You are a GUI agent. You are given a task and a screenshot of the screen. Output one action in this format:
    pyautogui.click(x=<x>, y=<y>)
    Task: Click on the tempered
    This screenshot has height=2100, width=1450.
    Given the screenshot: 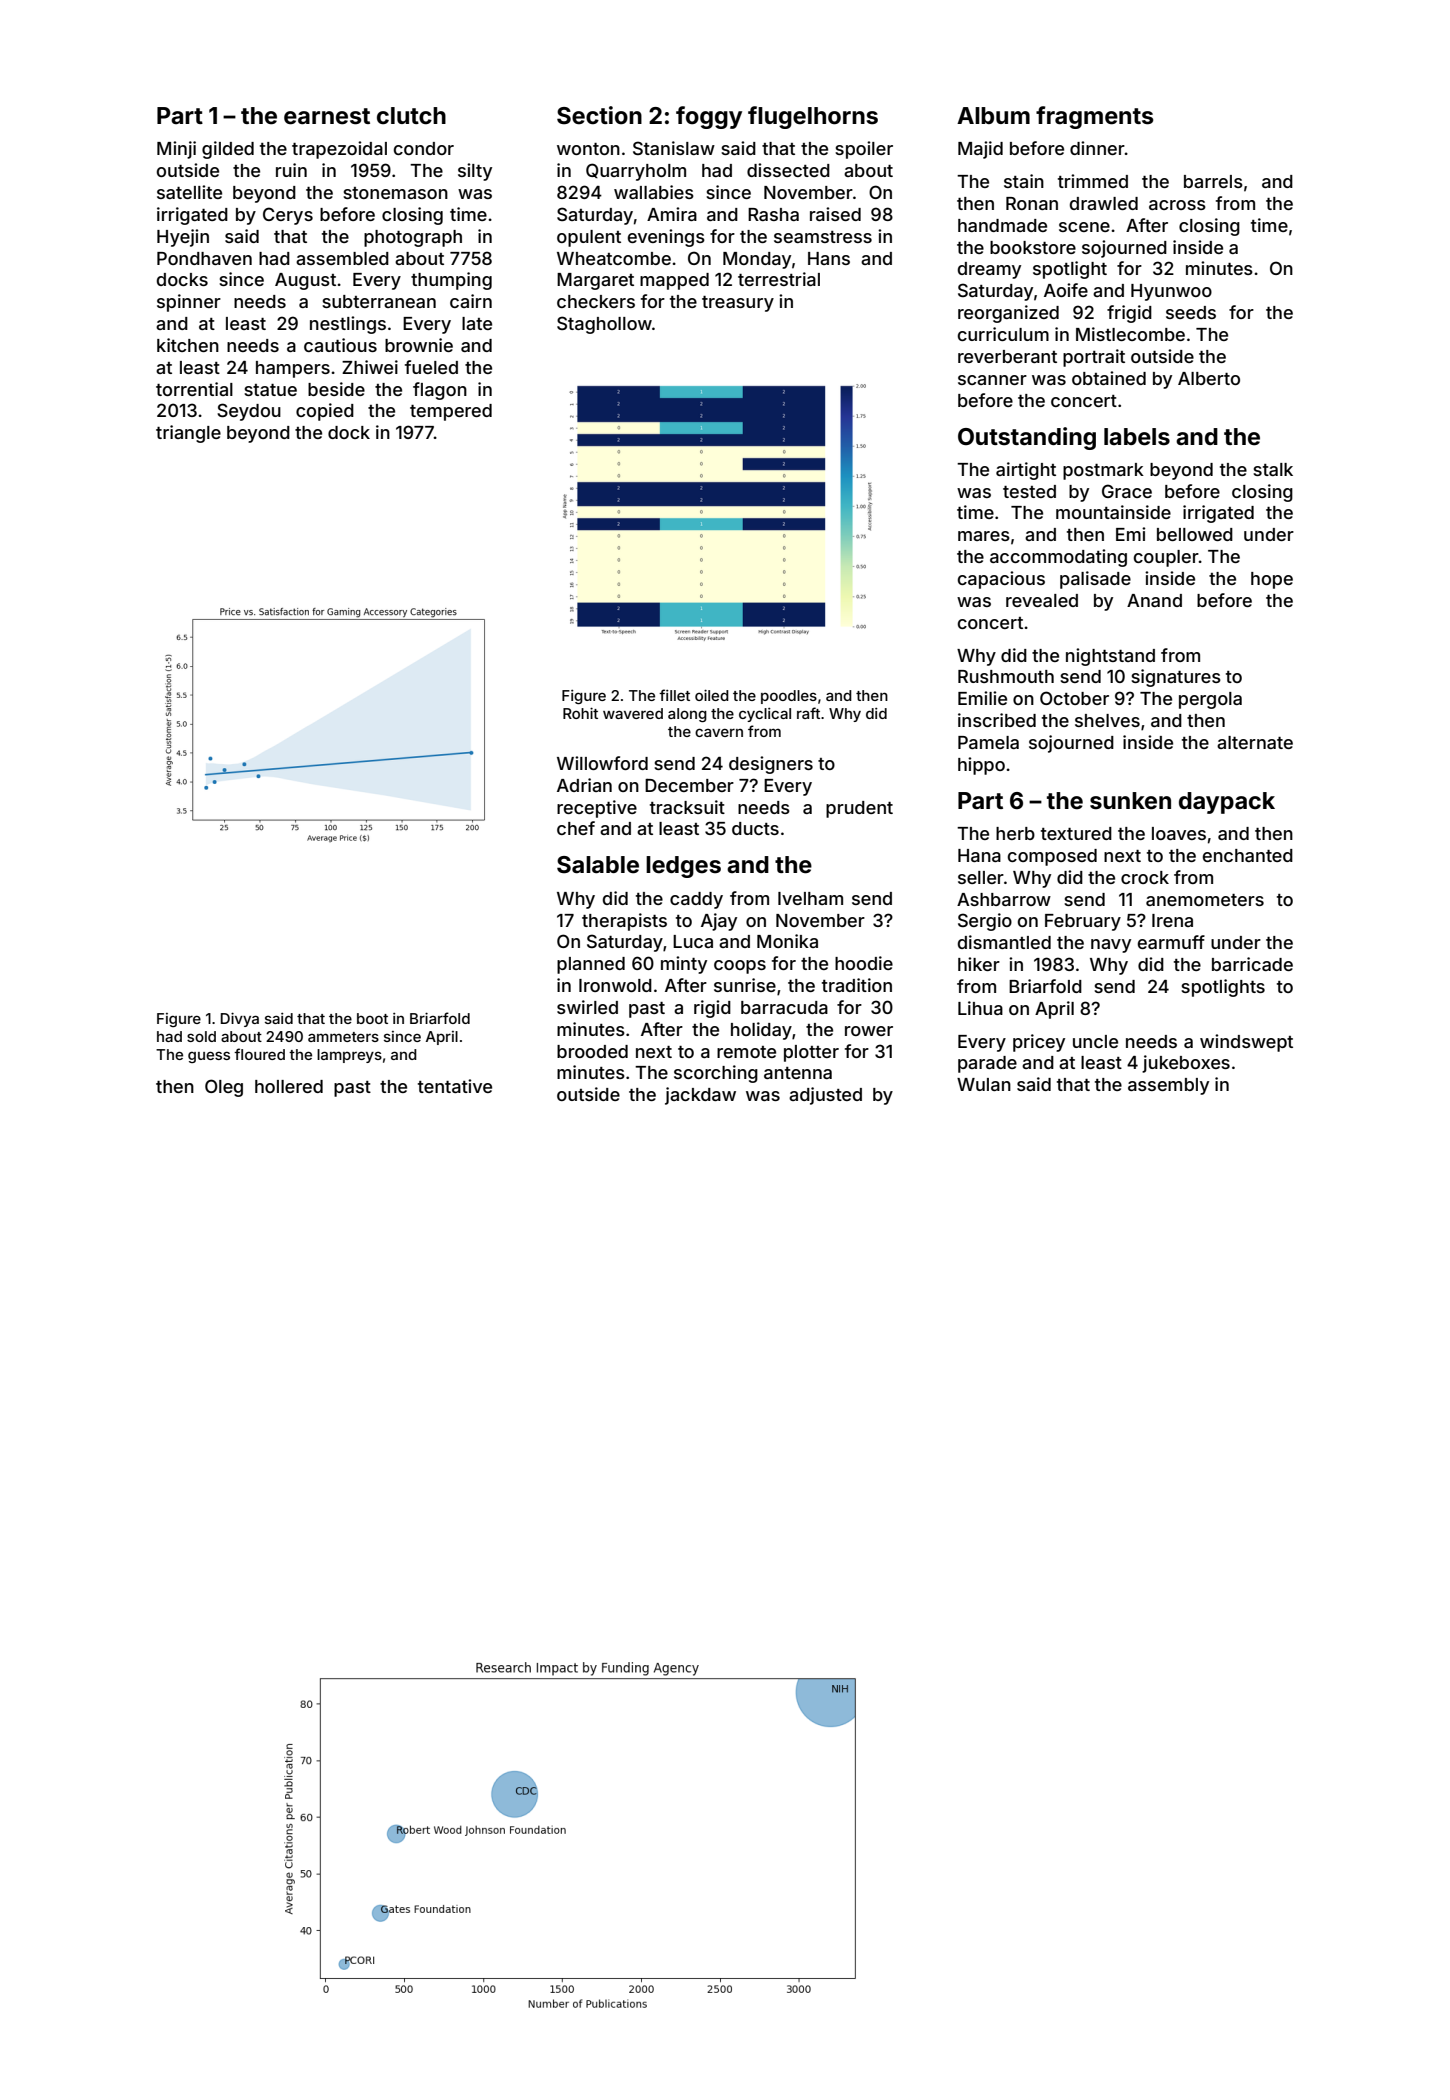 What is the action you would take?
    pyautogui.click(x=451, y=412)
